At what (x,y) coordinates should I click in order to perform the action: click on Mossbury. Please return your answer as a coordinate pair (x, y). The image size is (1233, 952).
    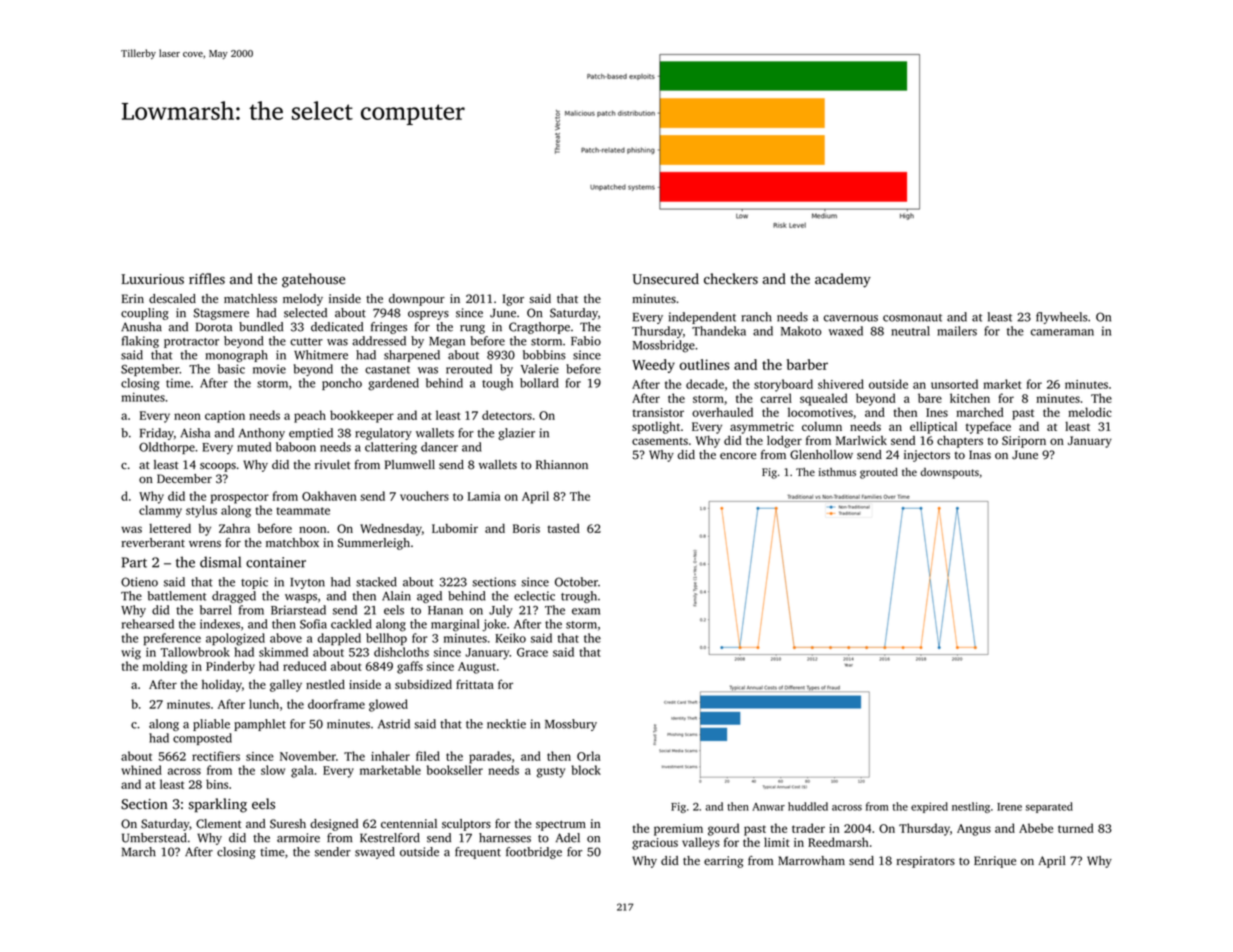
    Looking at the image, I should click on (571, 725).
